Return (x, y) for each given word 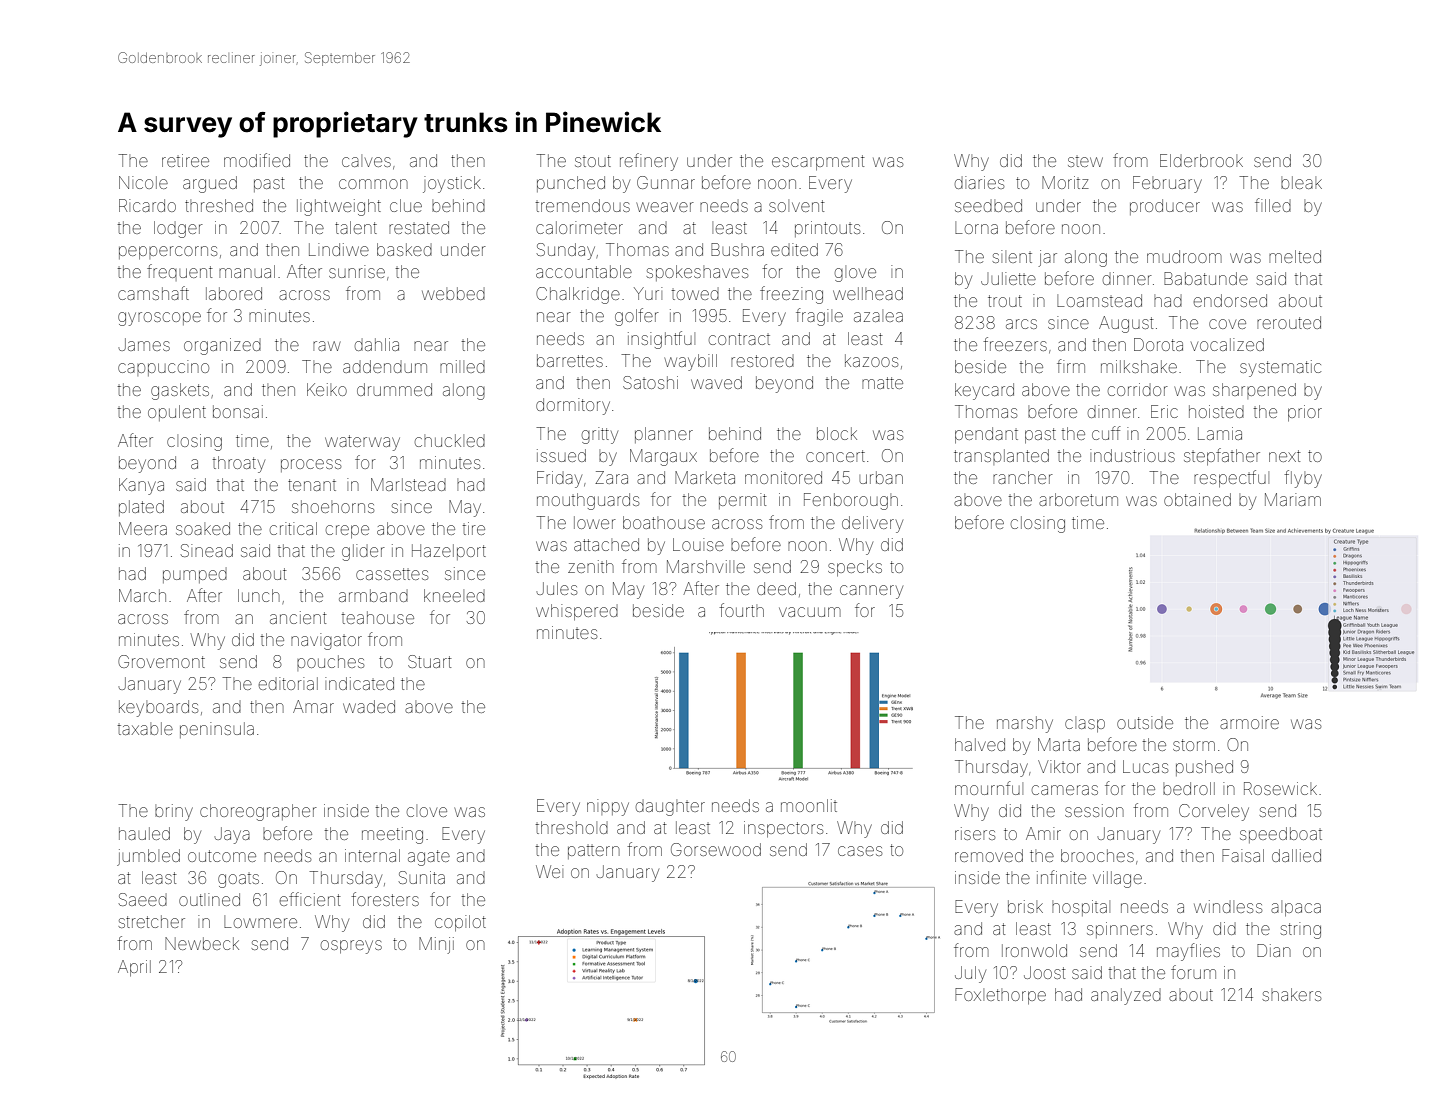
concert (835, 456)
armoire (1249, 722)
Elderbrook (1201, 160)
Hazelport (449, 552)
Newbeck (202, 943)
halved (980, 744)
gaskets (180, 391)
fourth (741, 610)
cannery (871, 592)
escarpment (818, 162)
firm (1071, 366)
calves (366, 161)
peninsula (217, 730)
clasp (1085, 724)
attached (606, 544)
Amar (313, 706)
